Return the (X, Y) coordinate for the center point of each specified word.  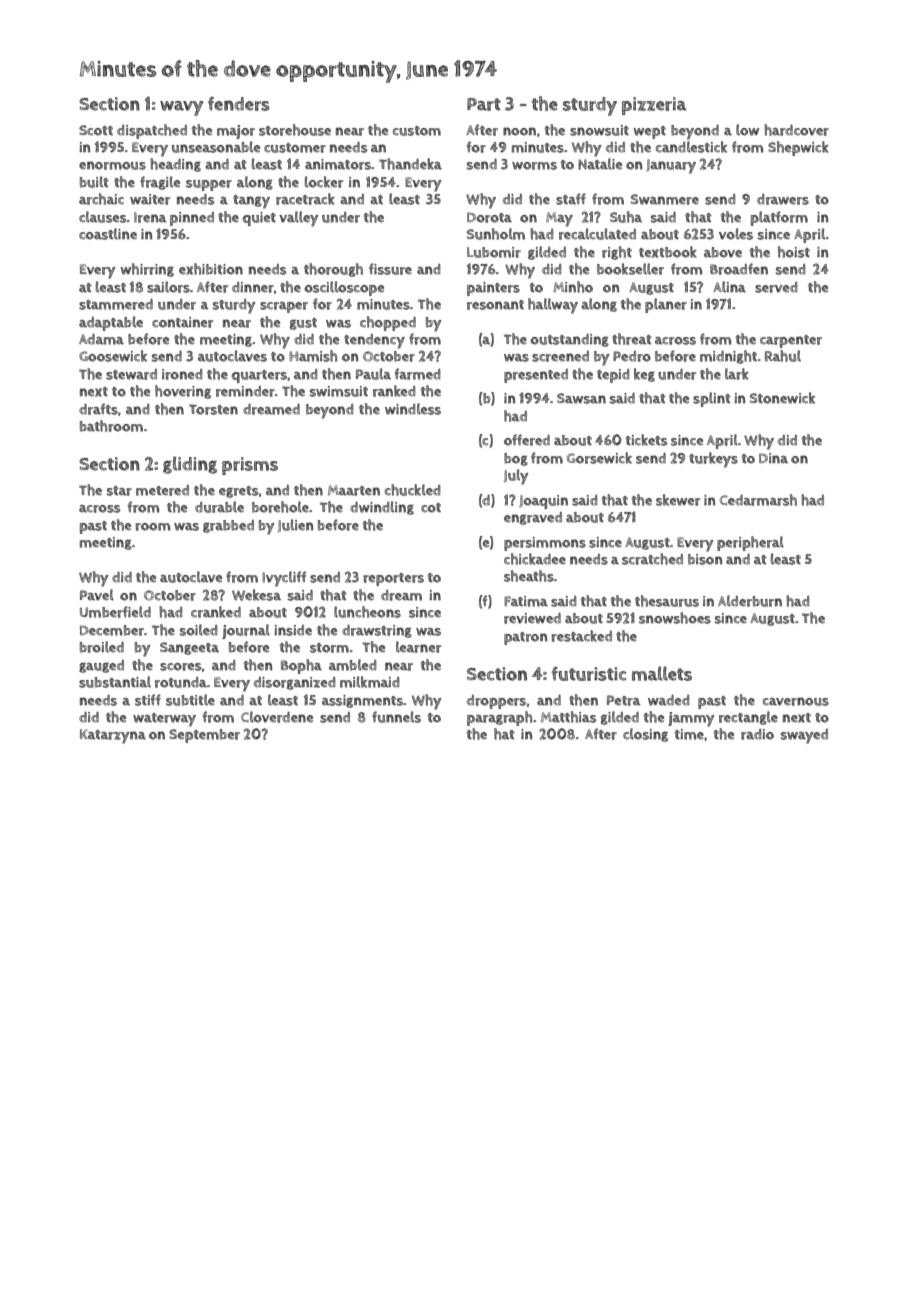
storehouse (295, 130)
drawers (783, 199)
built (94, 182)
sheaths (529, 576)
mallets (662, 673)
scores (181, 667)
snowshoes (675, 618)
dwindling (382, 508)
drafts (98, 409)
